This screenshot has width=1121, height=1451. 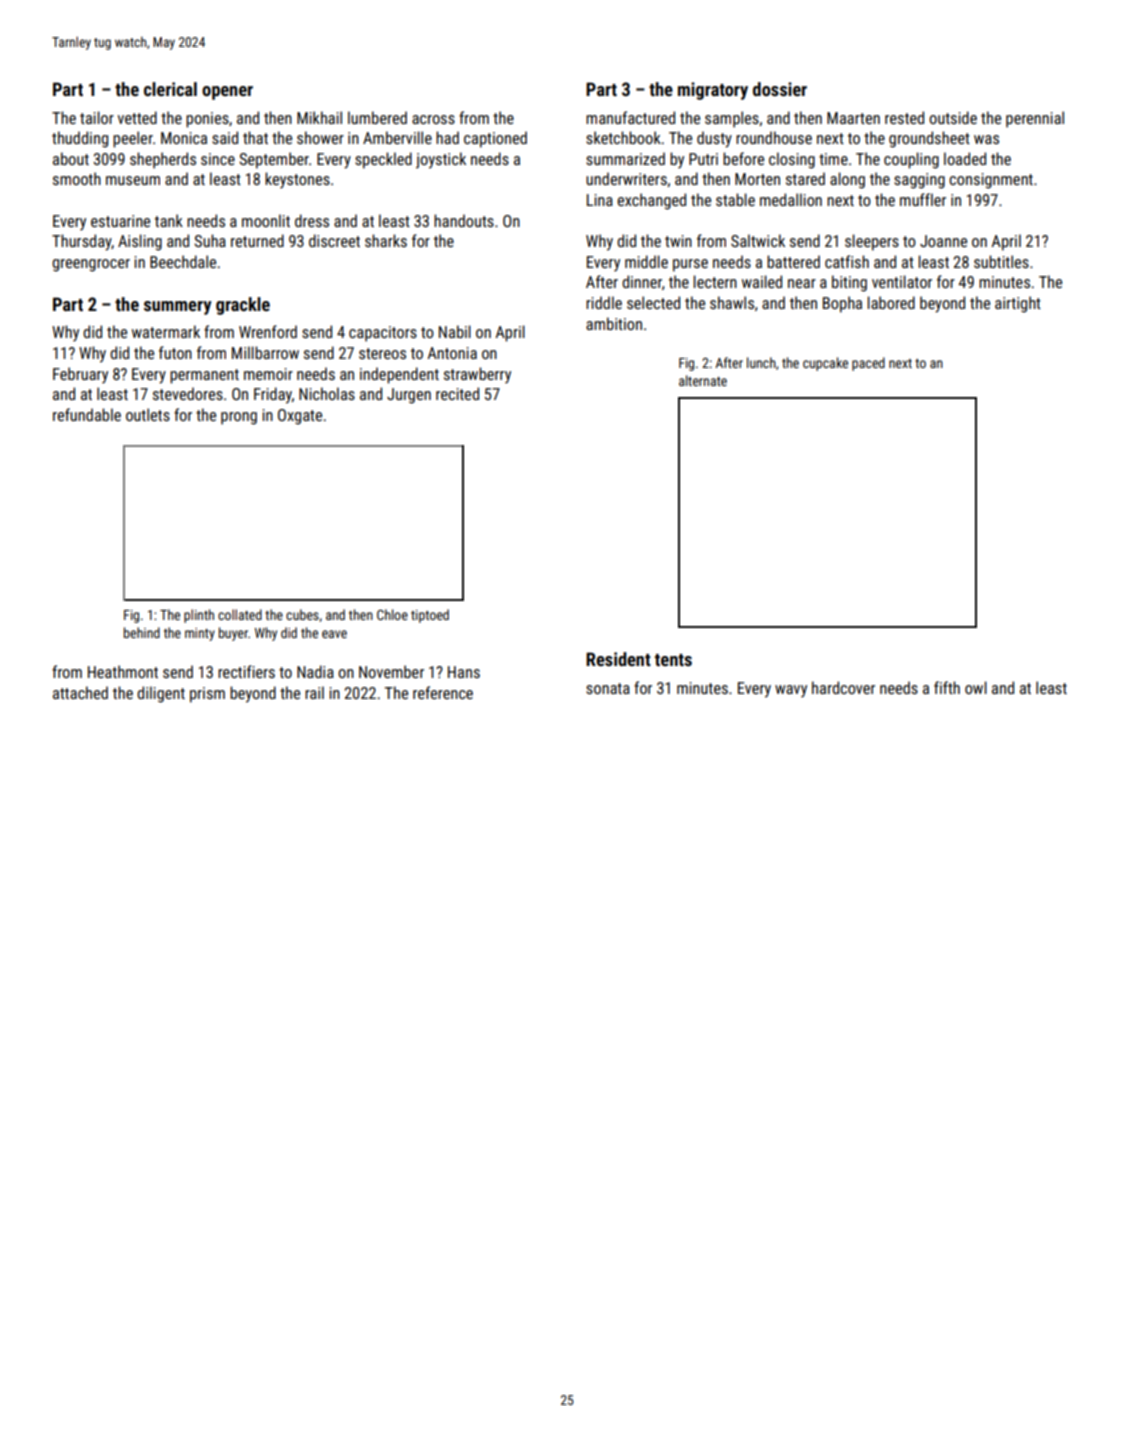 I want to click on Oxgate, so click(x=300, y=417).
